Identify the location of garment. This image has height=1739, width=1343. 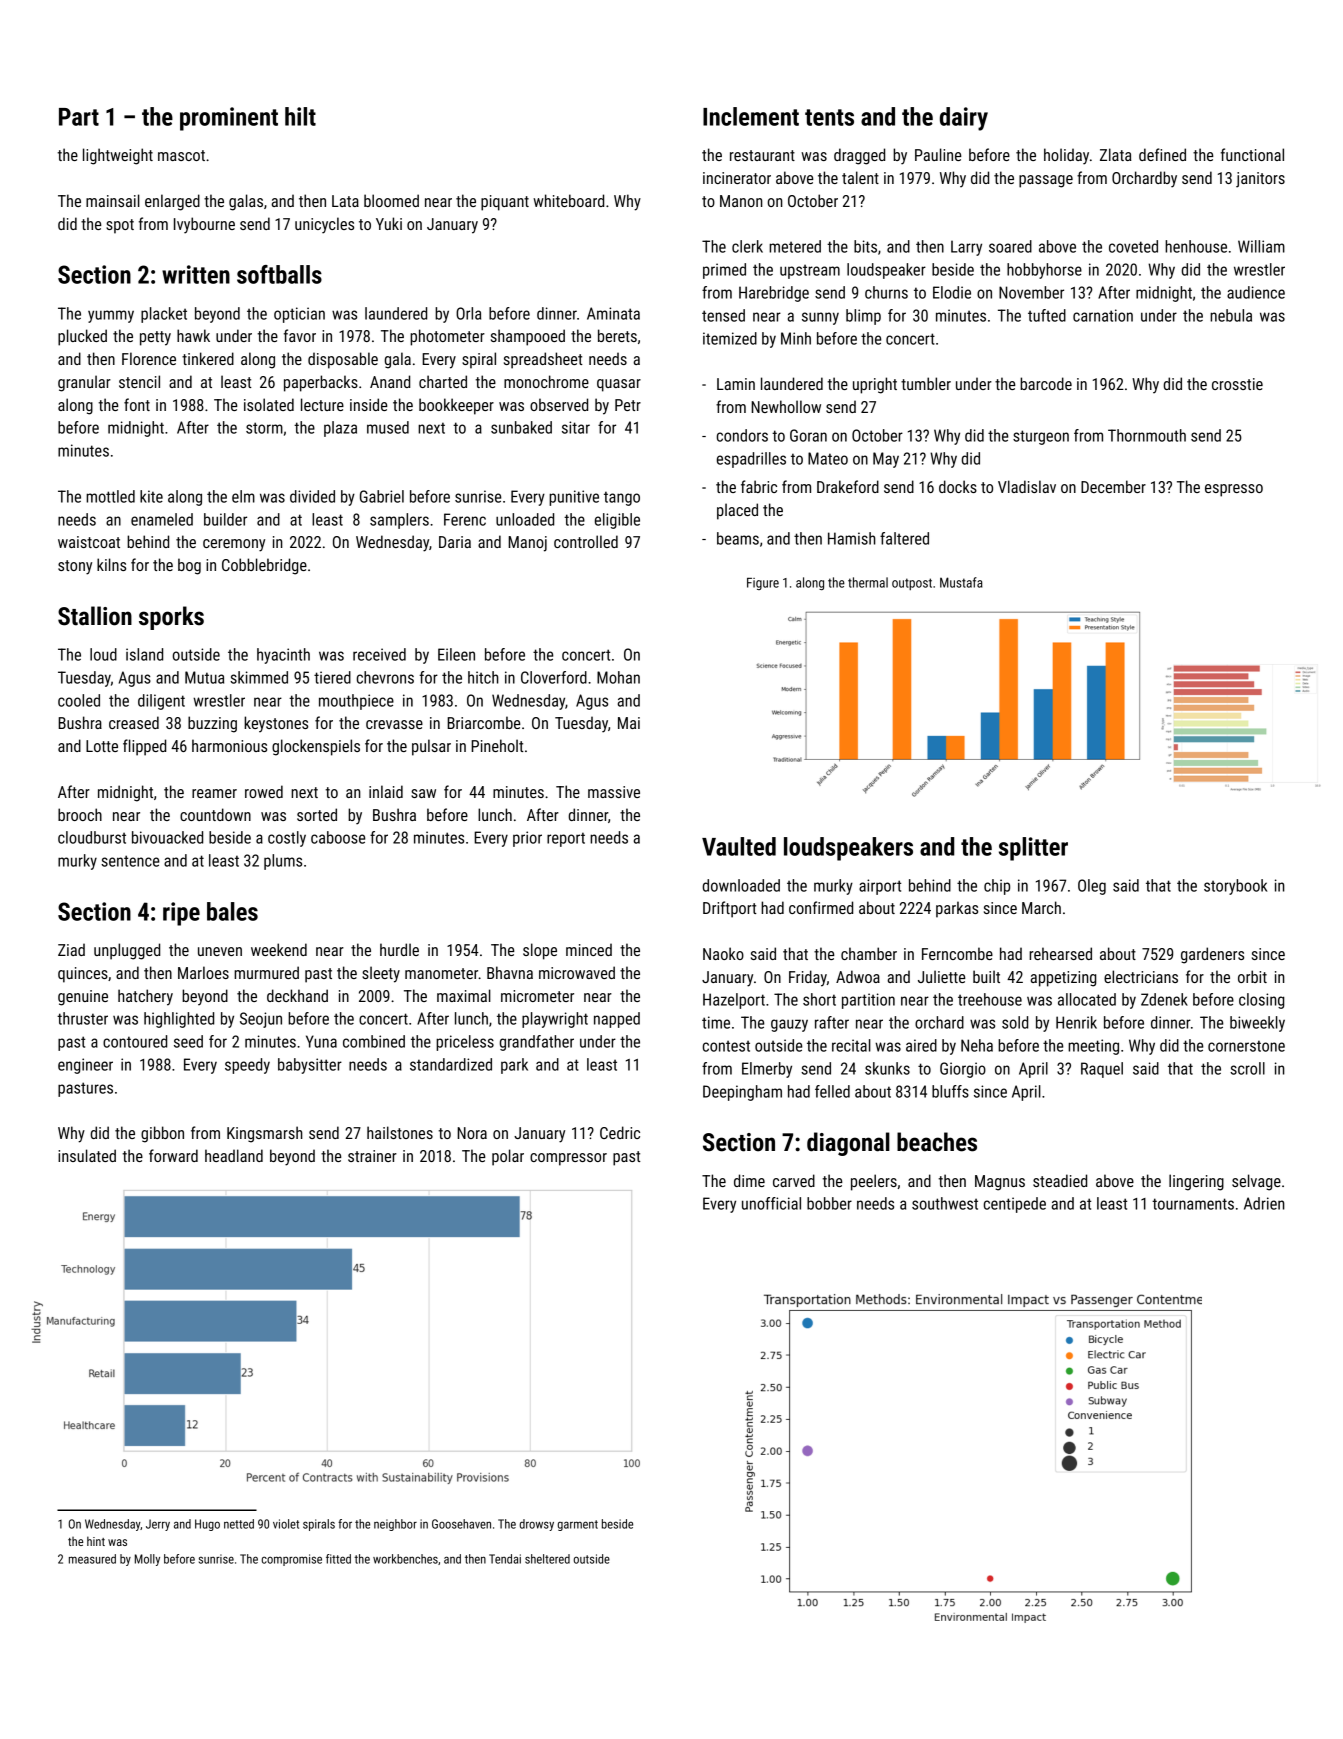
(577, 1525).
